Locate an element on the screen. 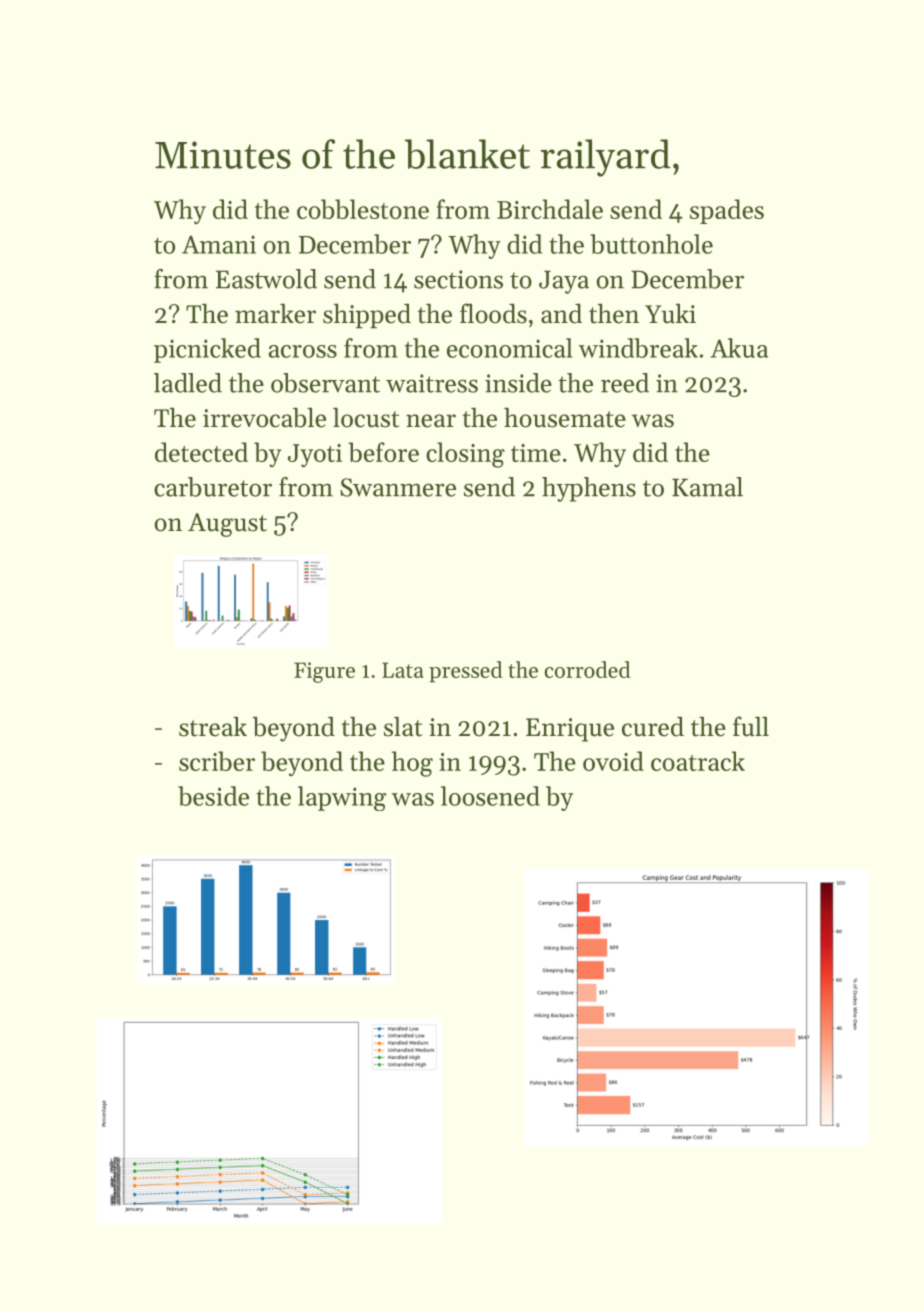  cured is located at coordinates (653, 727).
